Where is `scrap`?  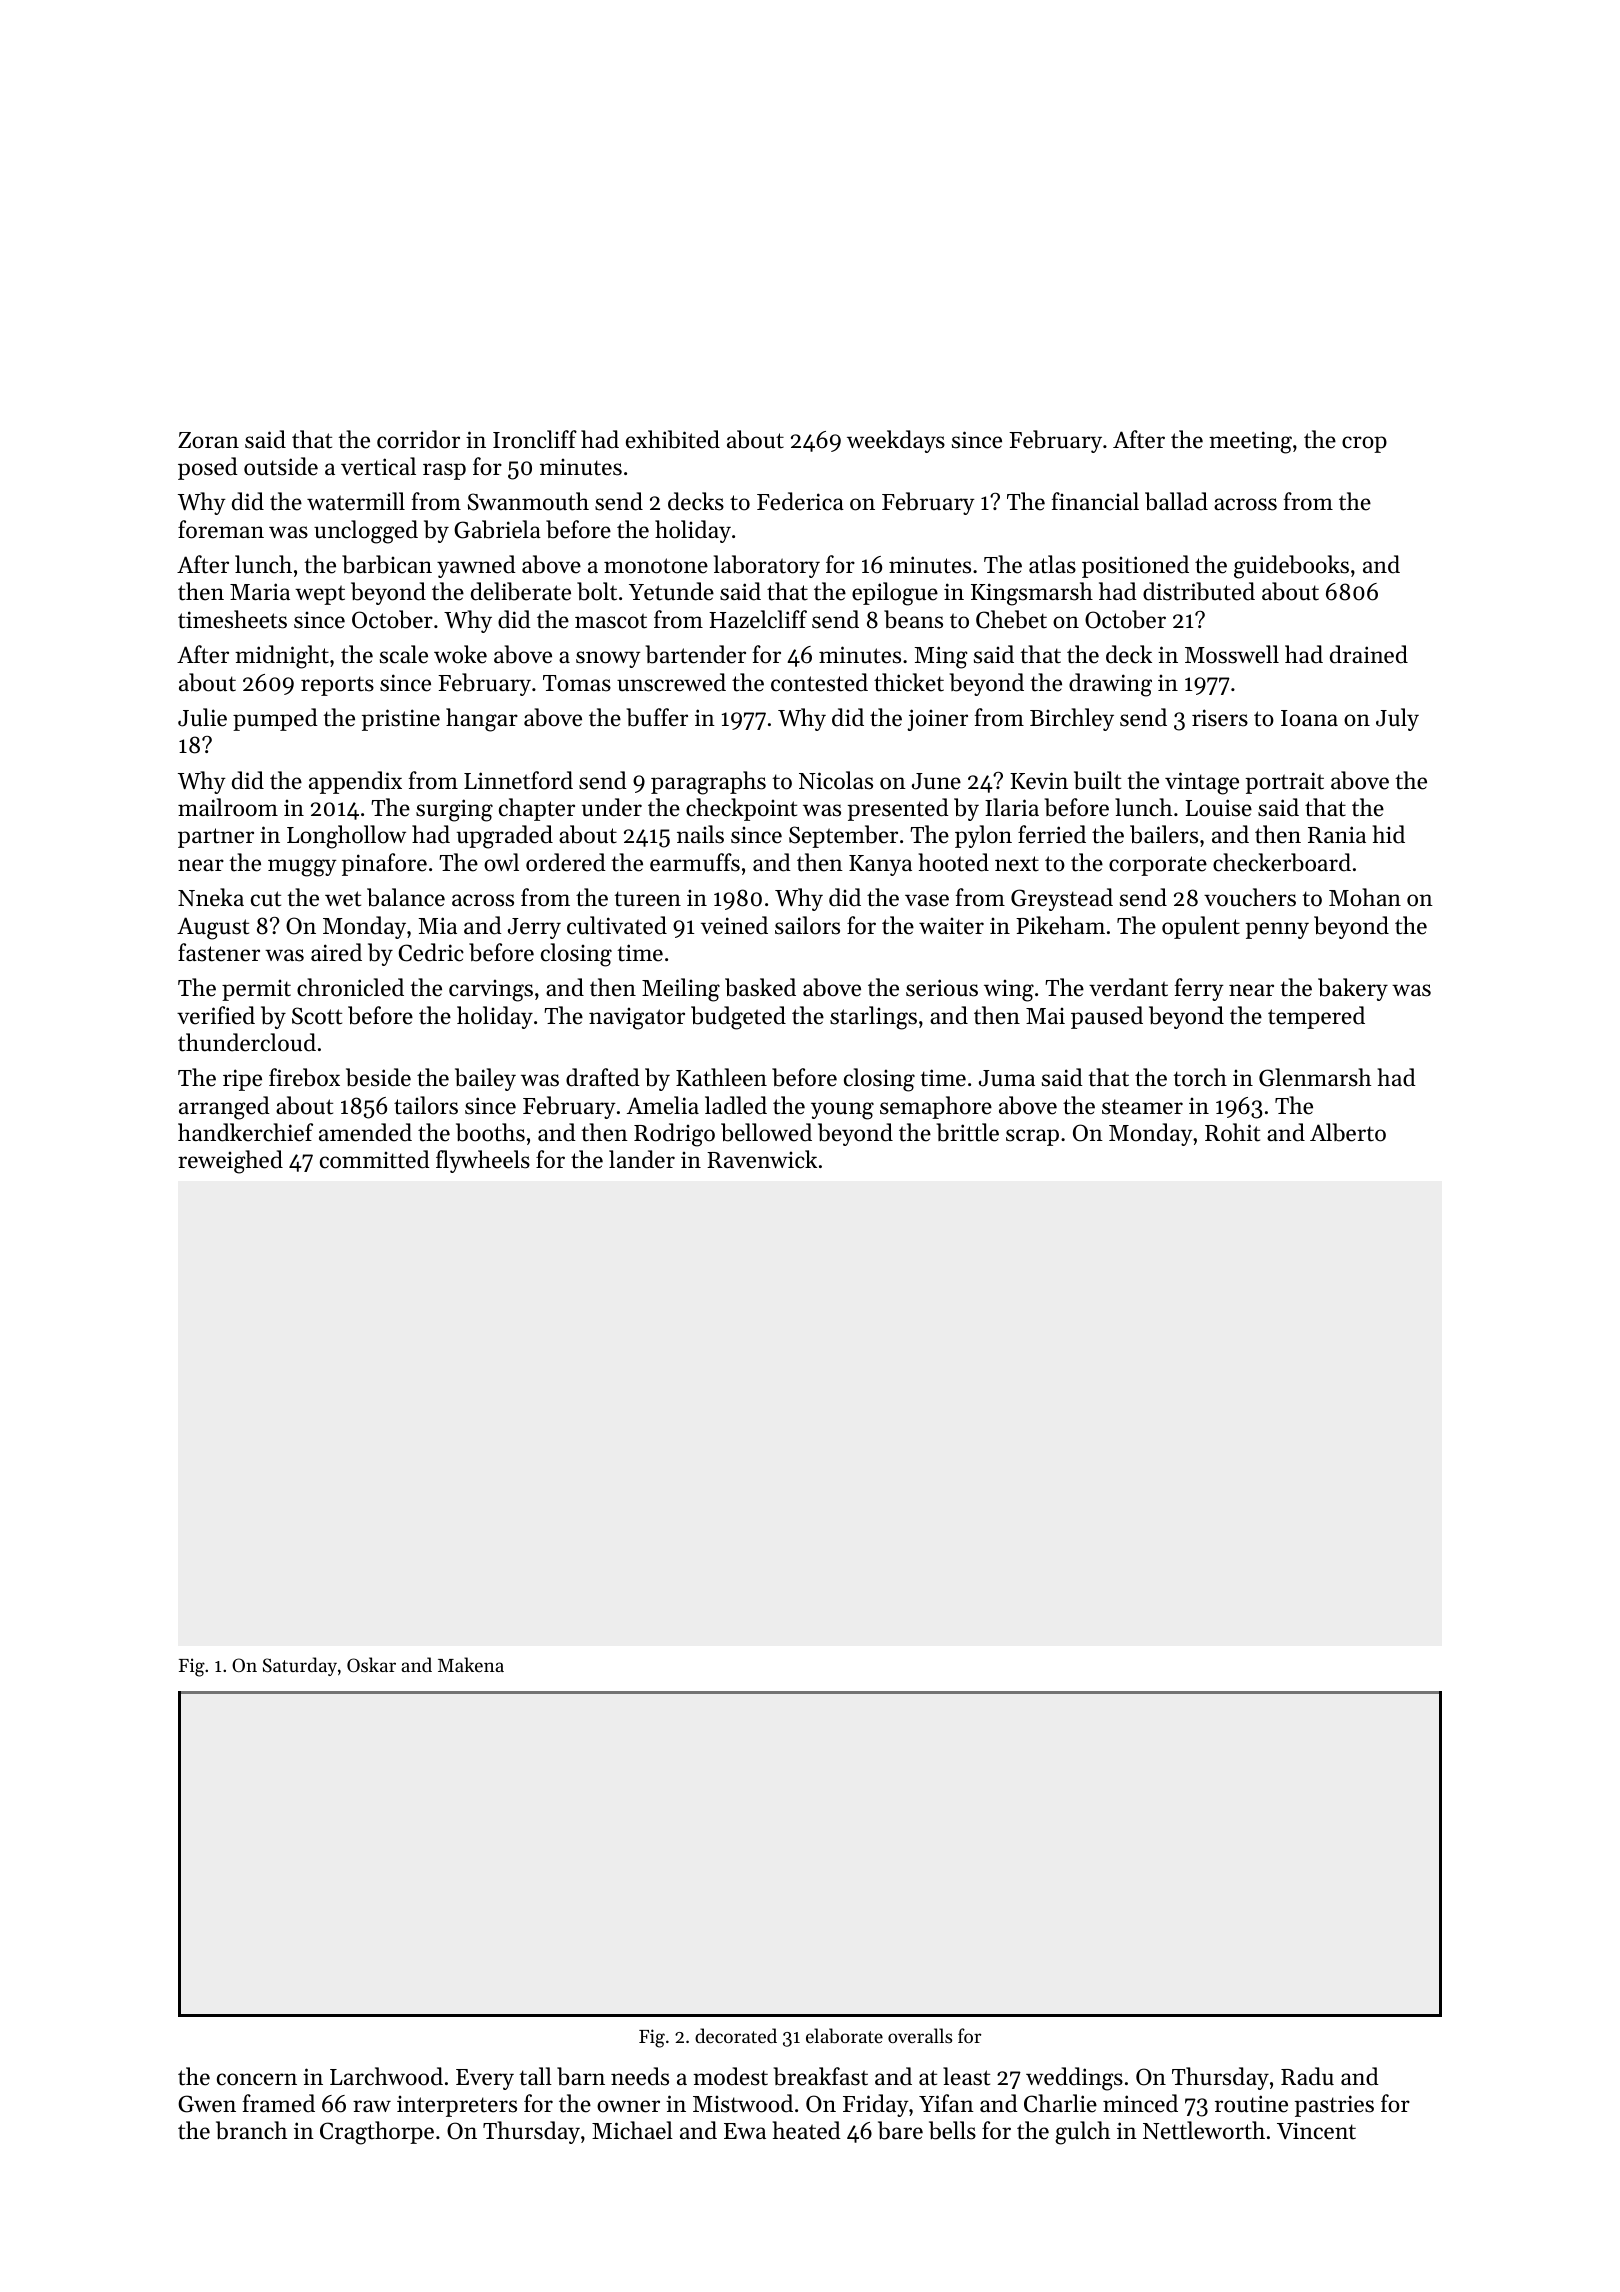 scrap is located at coordinates (1032, 1137).
